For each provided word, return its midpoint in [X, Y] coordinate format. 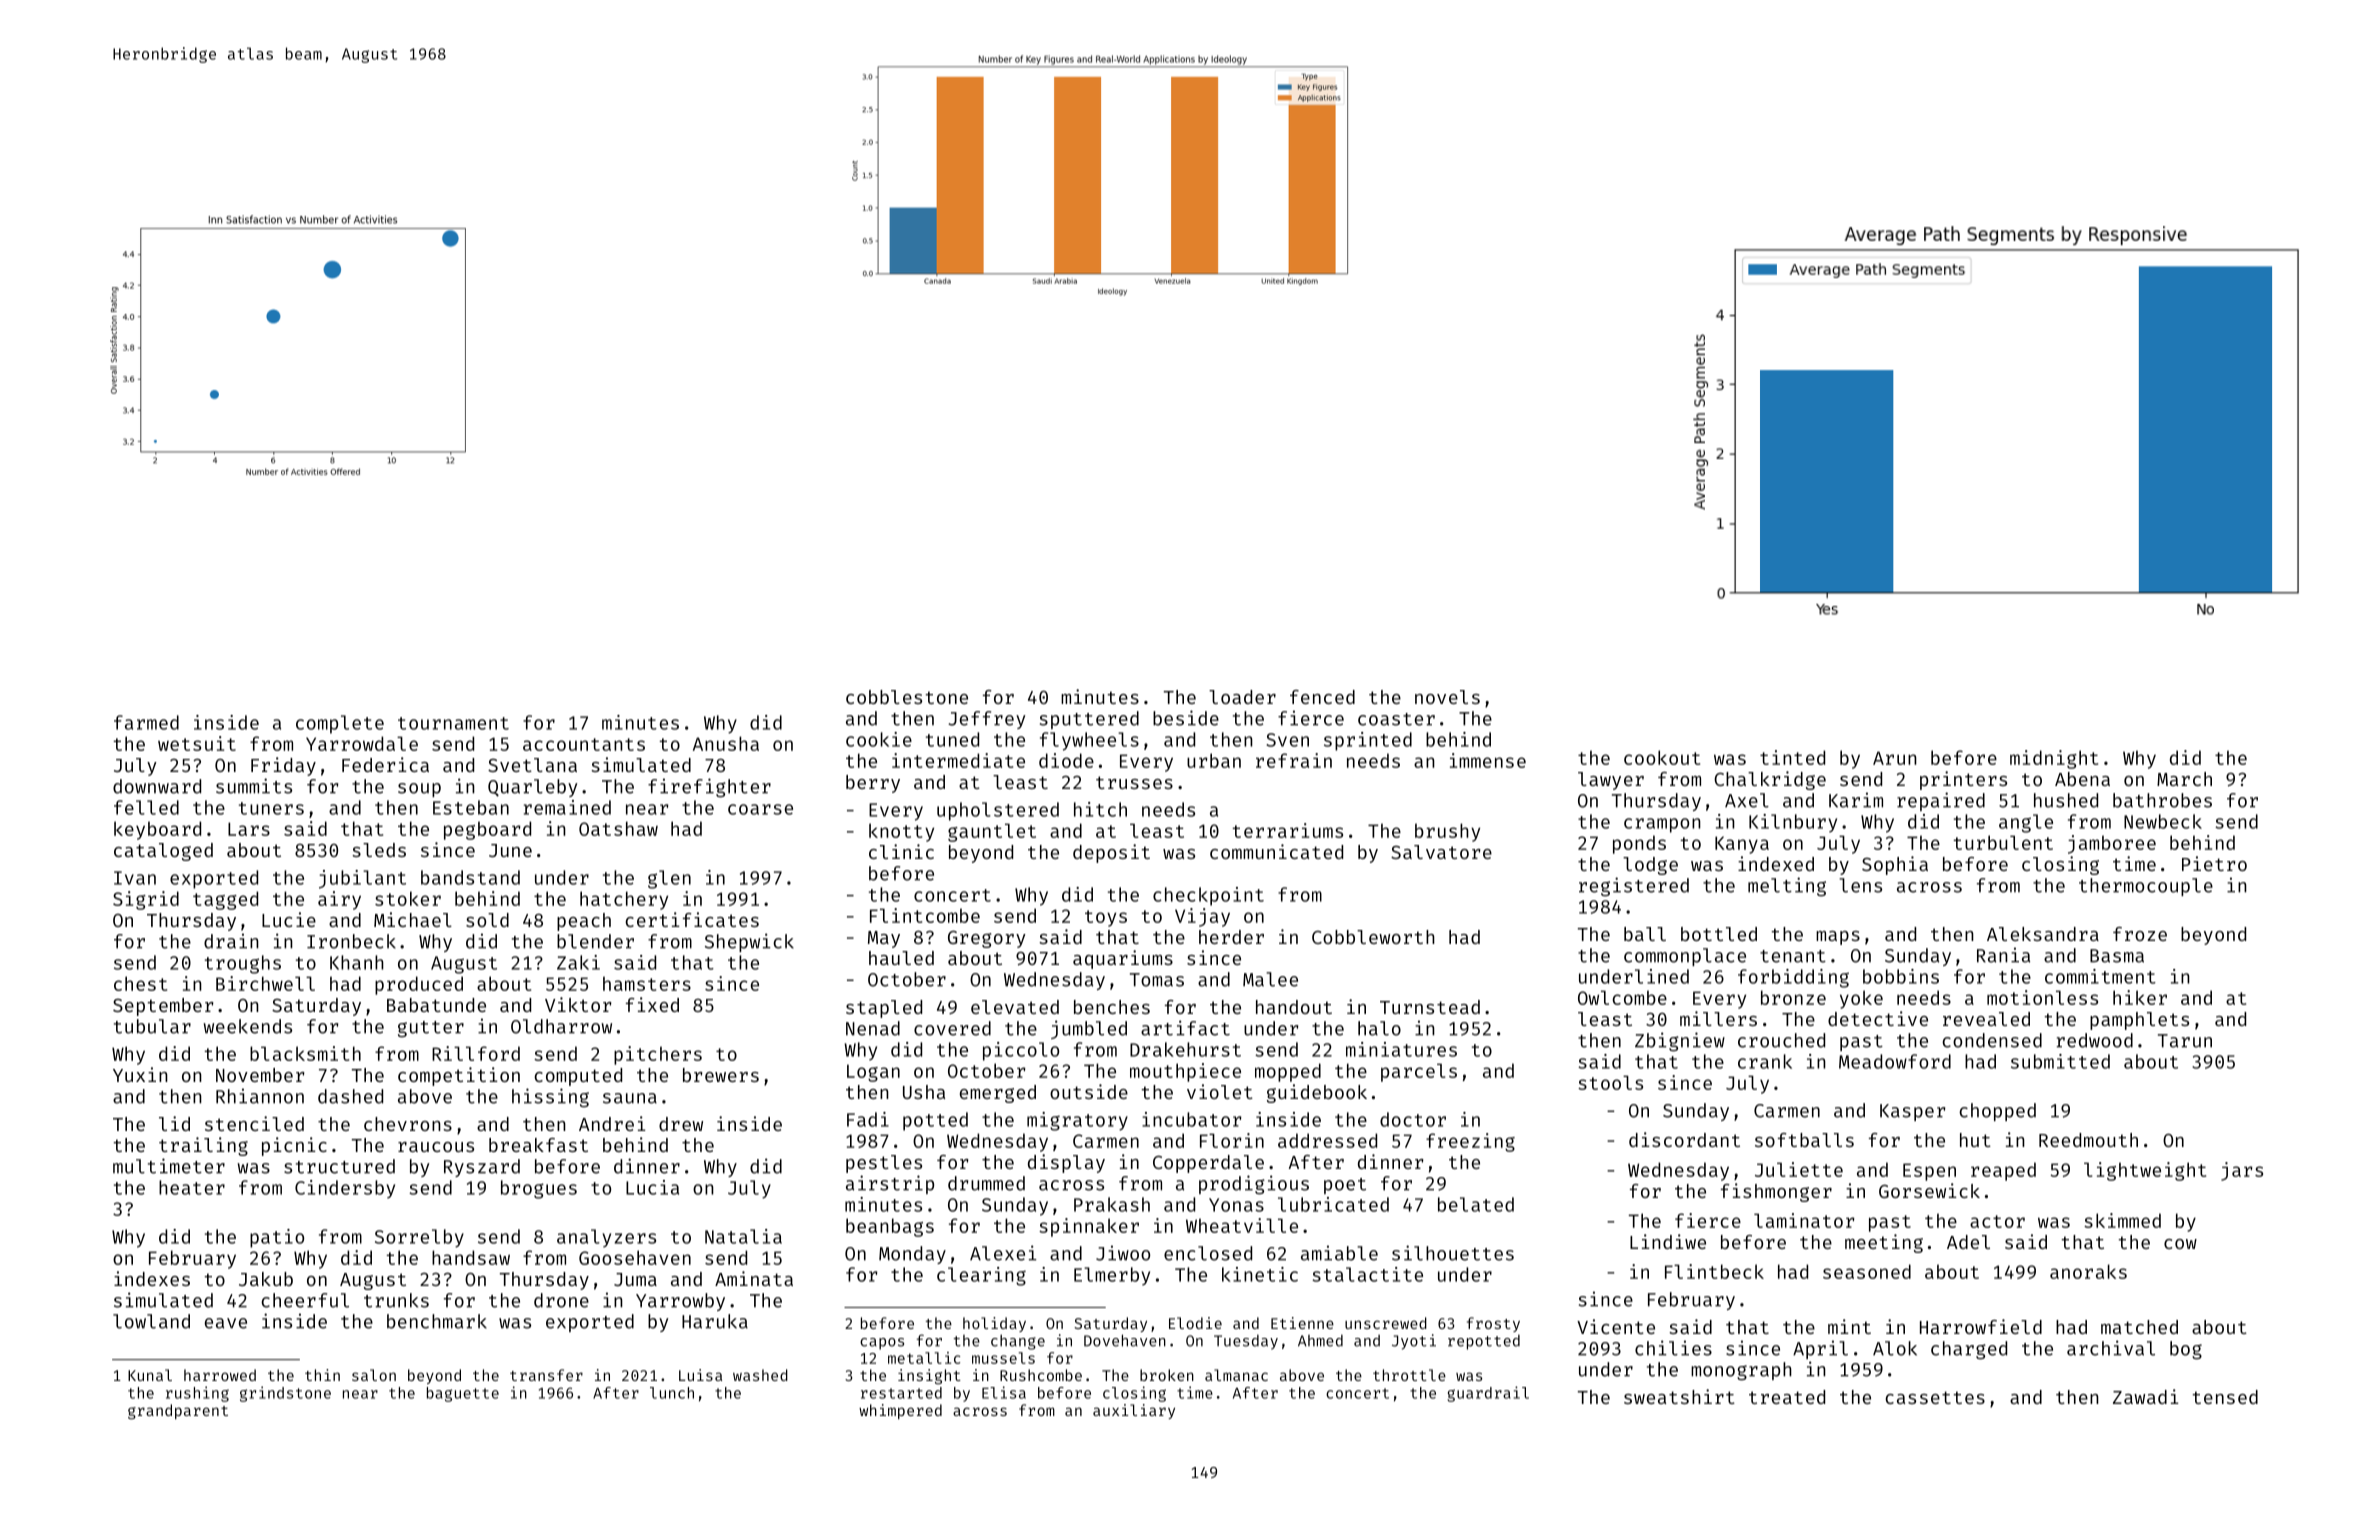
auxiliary [1134, 1411]
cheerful [305, 1300]
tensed [2225, 1397]
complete [340, 724]
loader [1242, 697]
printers [1963, 780]
